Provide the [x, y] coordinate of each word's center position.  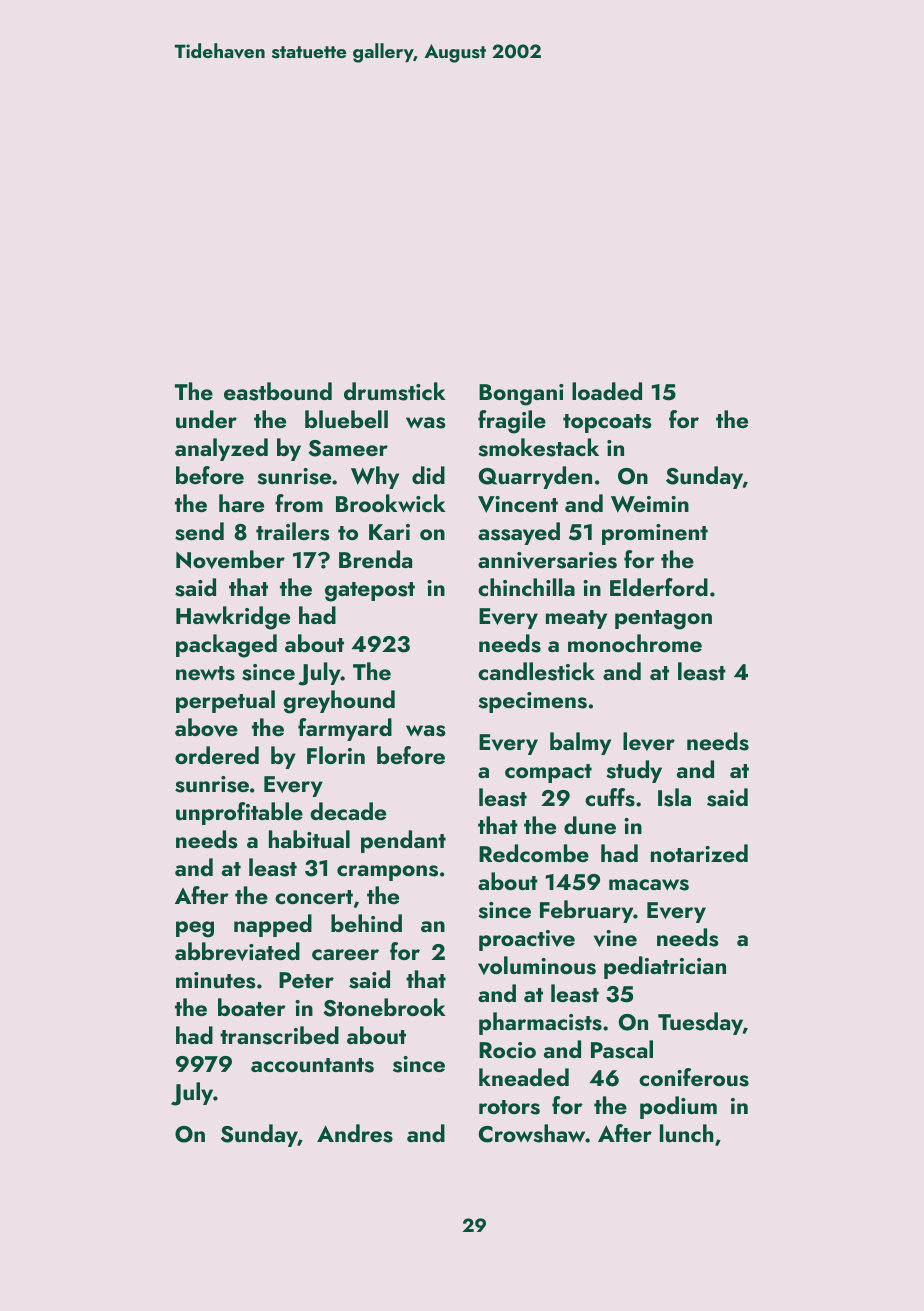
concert [314, 897]
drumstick [394, 391]
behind [366, 923]
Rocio [507, 1050]
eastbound [278, 391]
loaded [607, 391]
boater [252, 1007]
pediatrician [665, 967]
